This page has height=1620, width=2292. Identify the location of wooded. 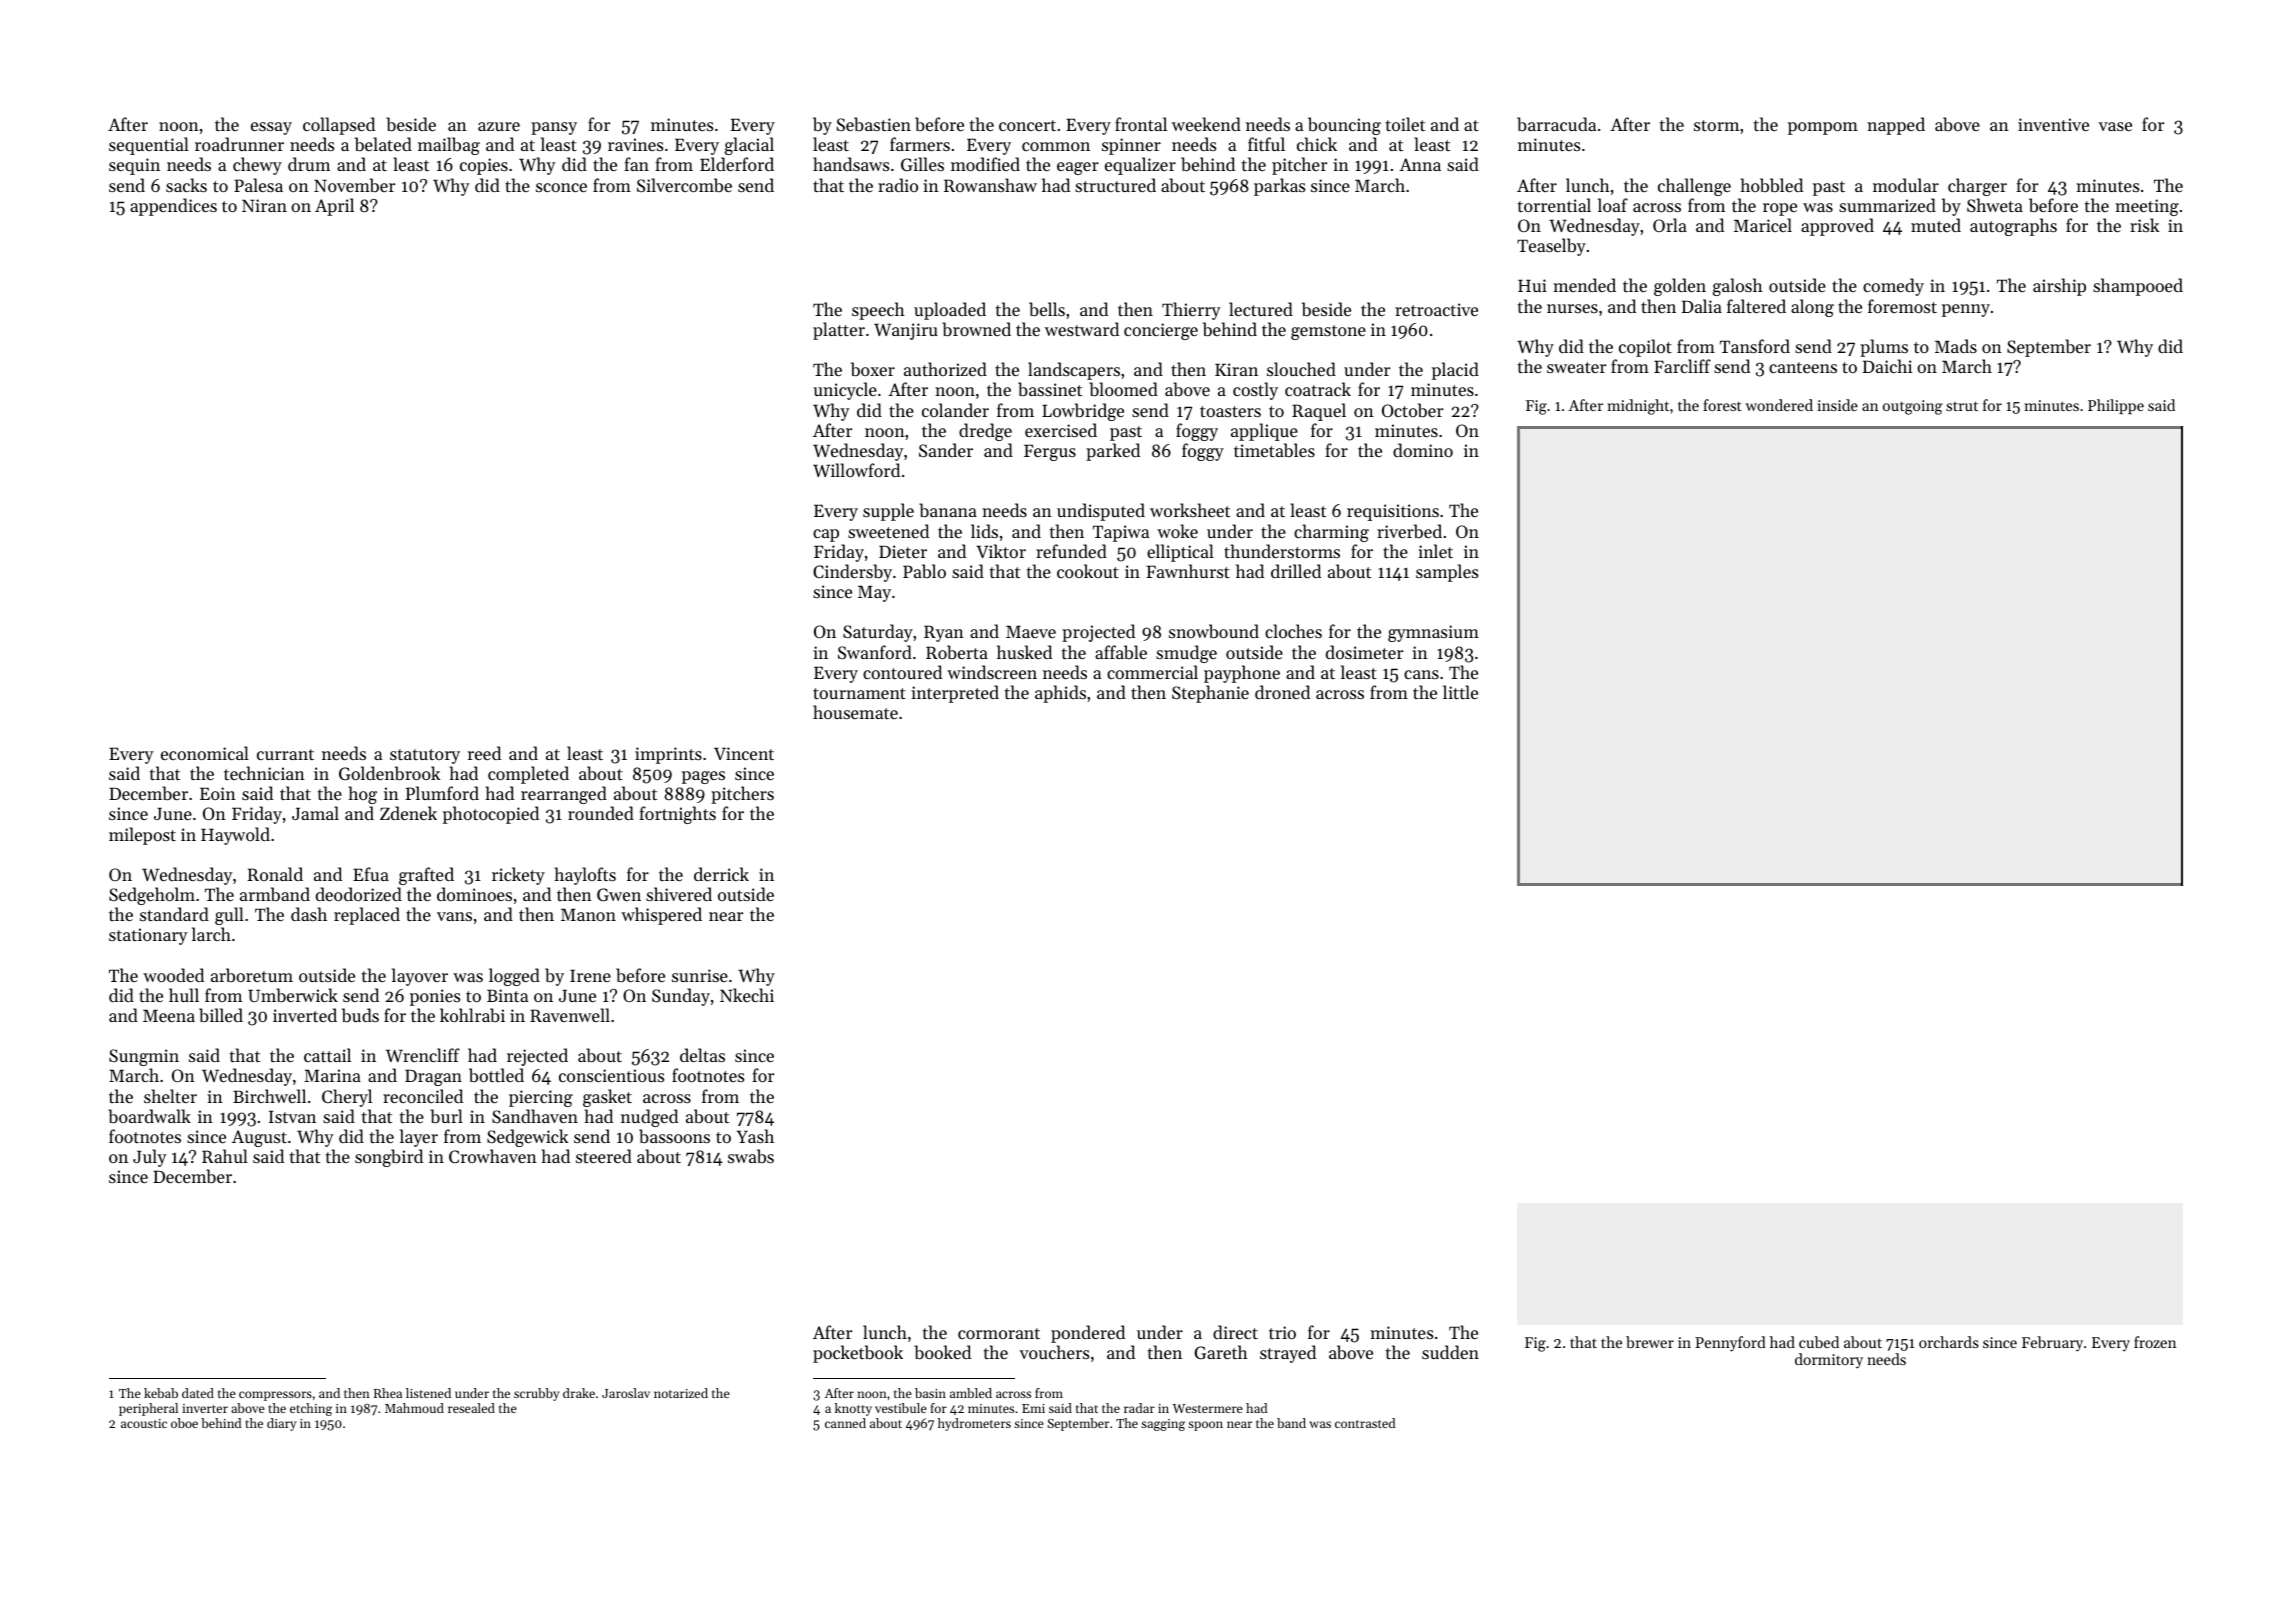
(173, 975).
